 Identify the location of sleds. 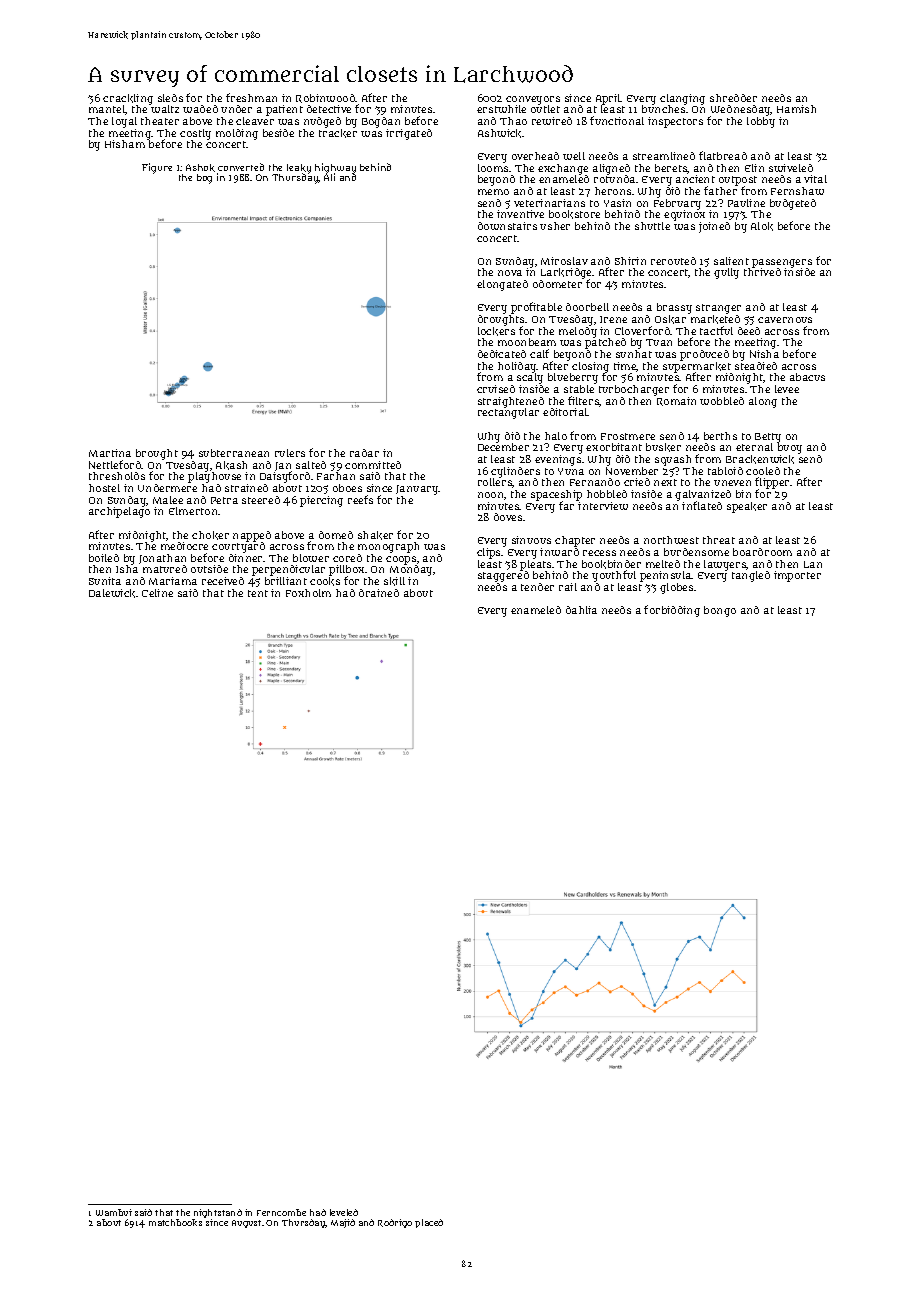
(170, 98).
